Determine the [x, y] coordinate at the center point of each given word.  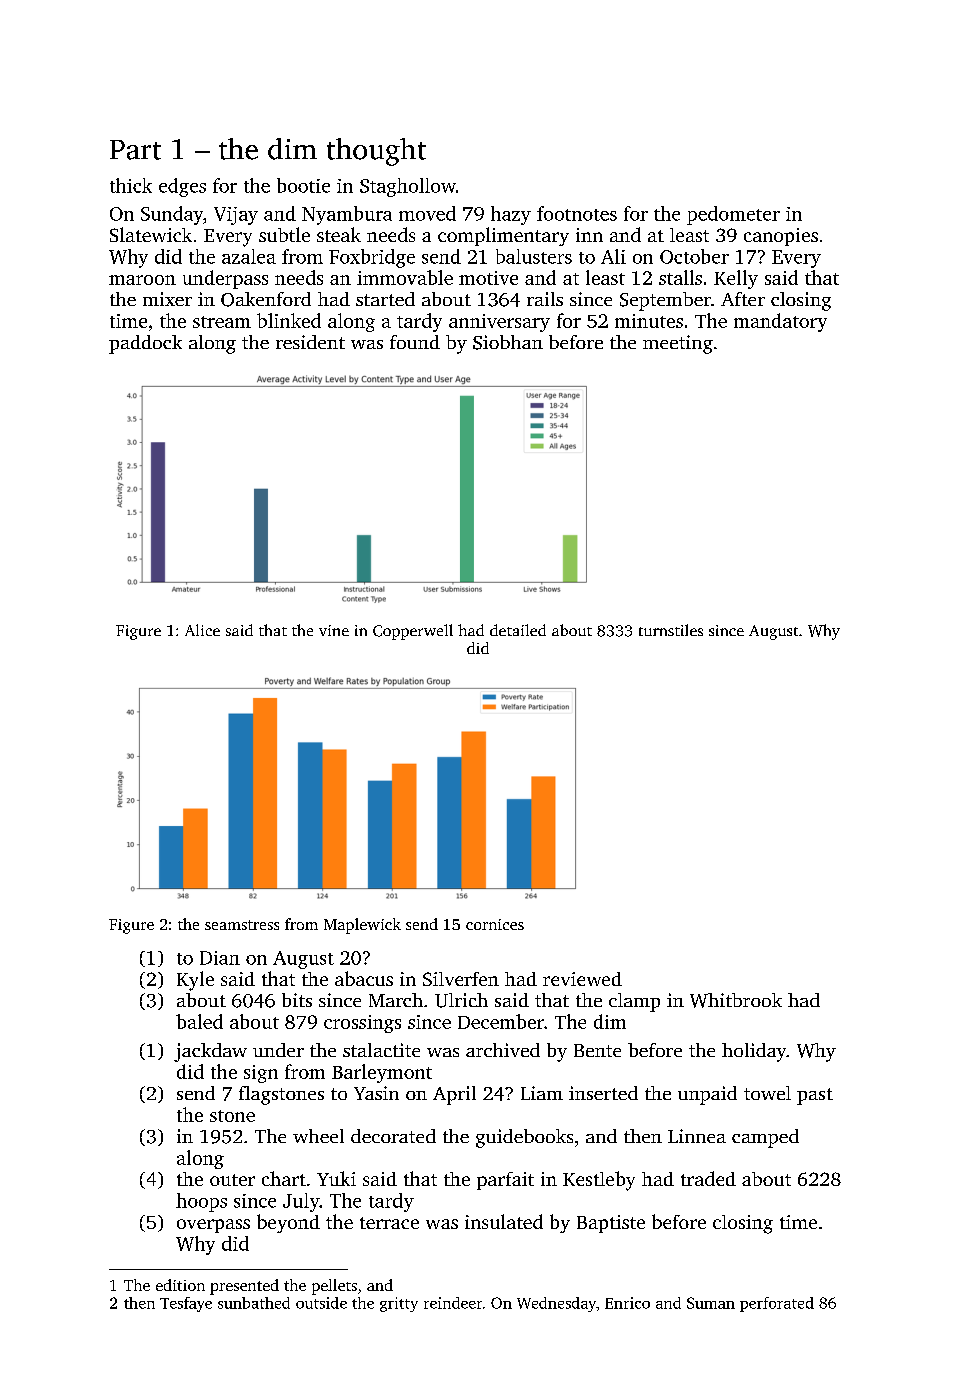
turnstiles [671, 630]
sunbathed [254, 1303]
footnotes [577, 213]
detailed [518, 630]
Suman [711, 1303]
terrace [389, 1223]
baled [199, 1021]
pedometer [733, 215]
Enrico [627, 1303]
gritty [399, 1304]
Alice [202, 630]
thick [131, 185]
